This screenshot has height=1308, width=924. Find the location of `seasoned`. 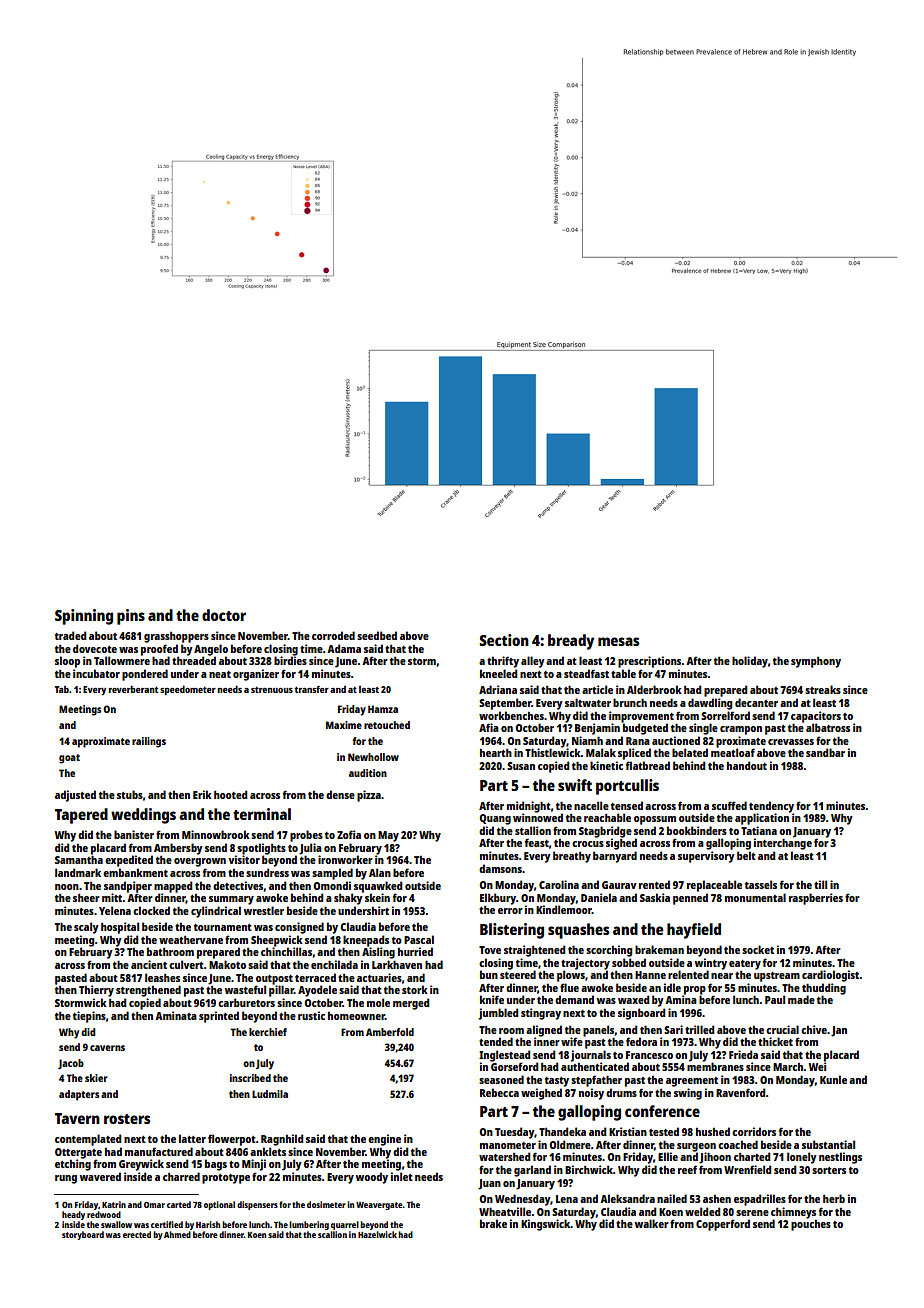

seasoned is located at coordinates (501, 1079).
